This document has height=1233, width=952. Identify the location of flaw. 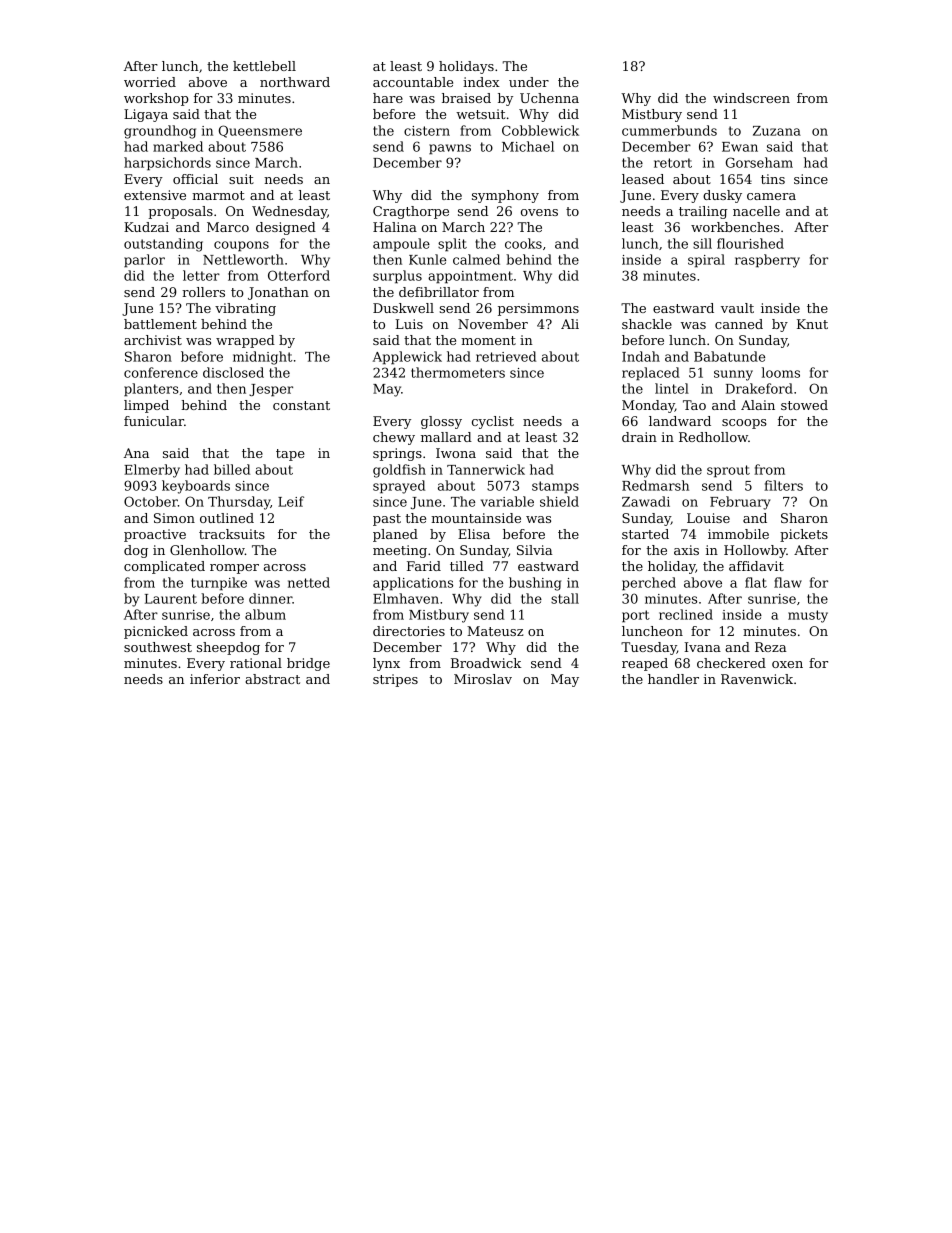
(788, 582).
